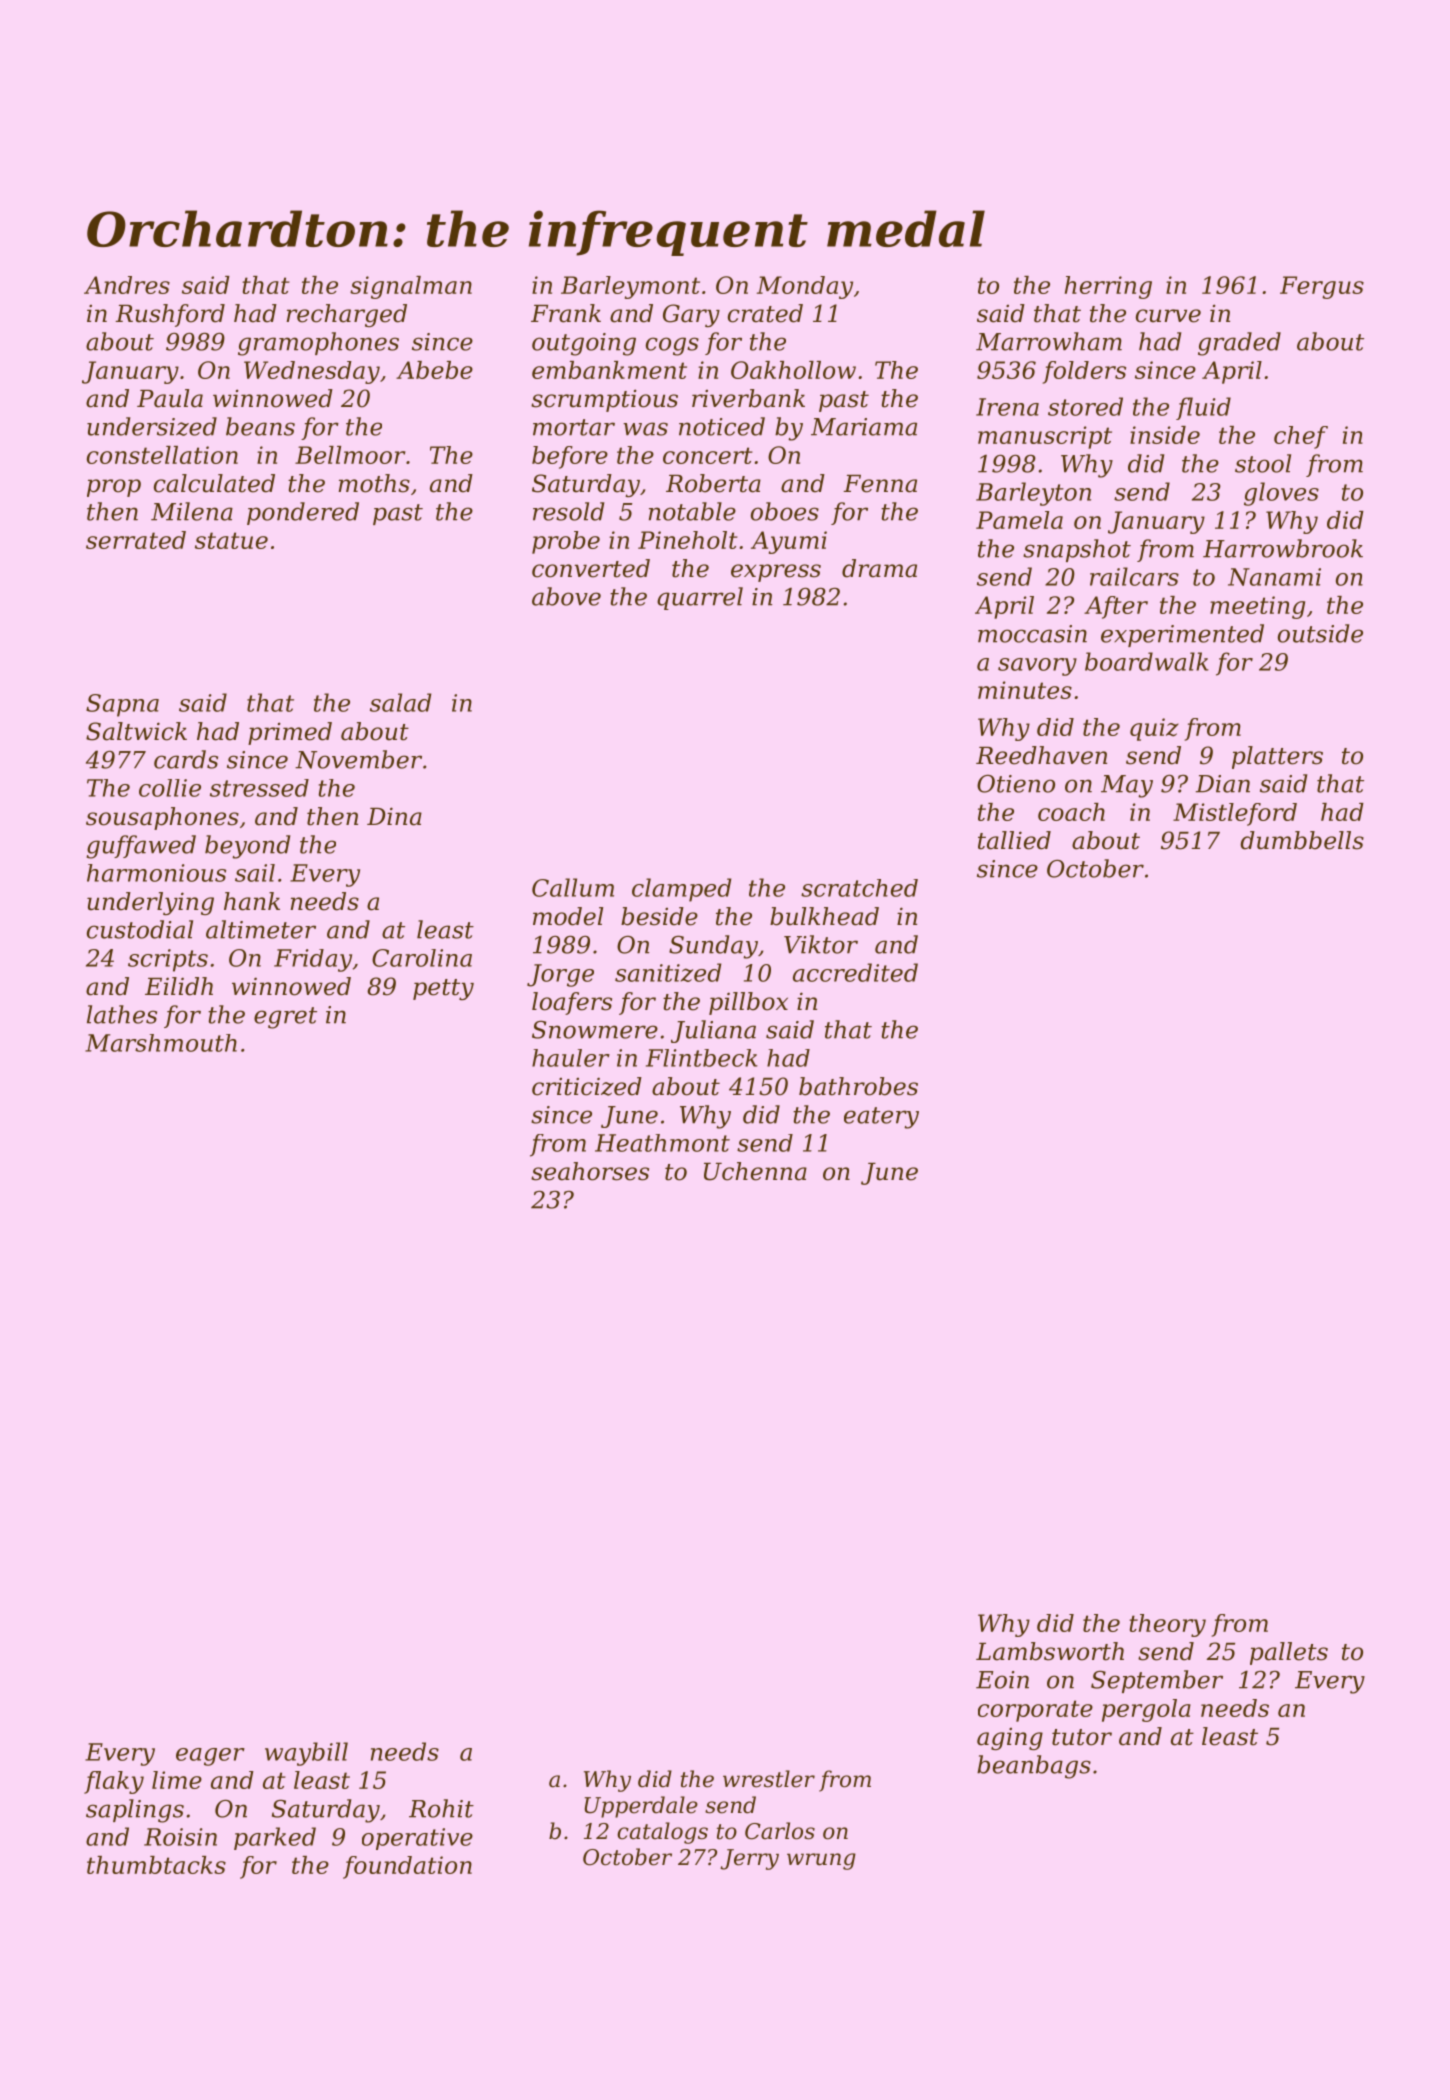 Image resolution: width=1450 pixels, height=2100 pixels. What do you see at coordinates (858, 1086) in the document?
I see `bathrobes` at bounding box center [858, 1086].
